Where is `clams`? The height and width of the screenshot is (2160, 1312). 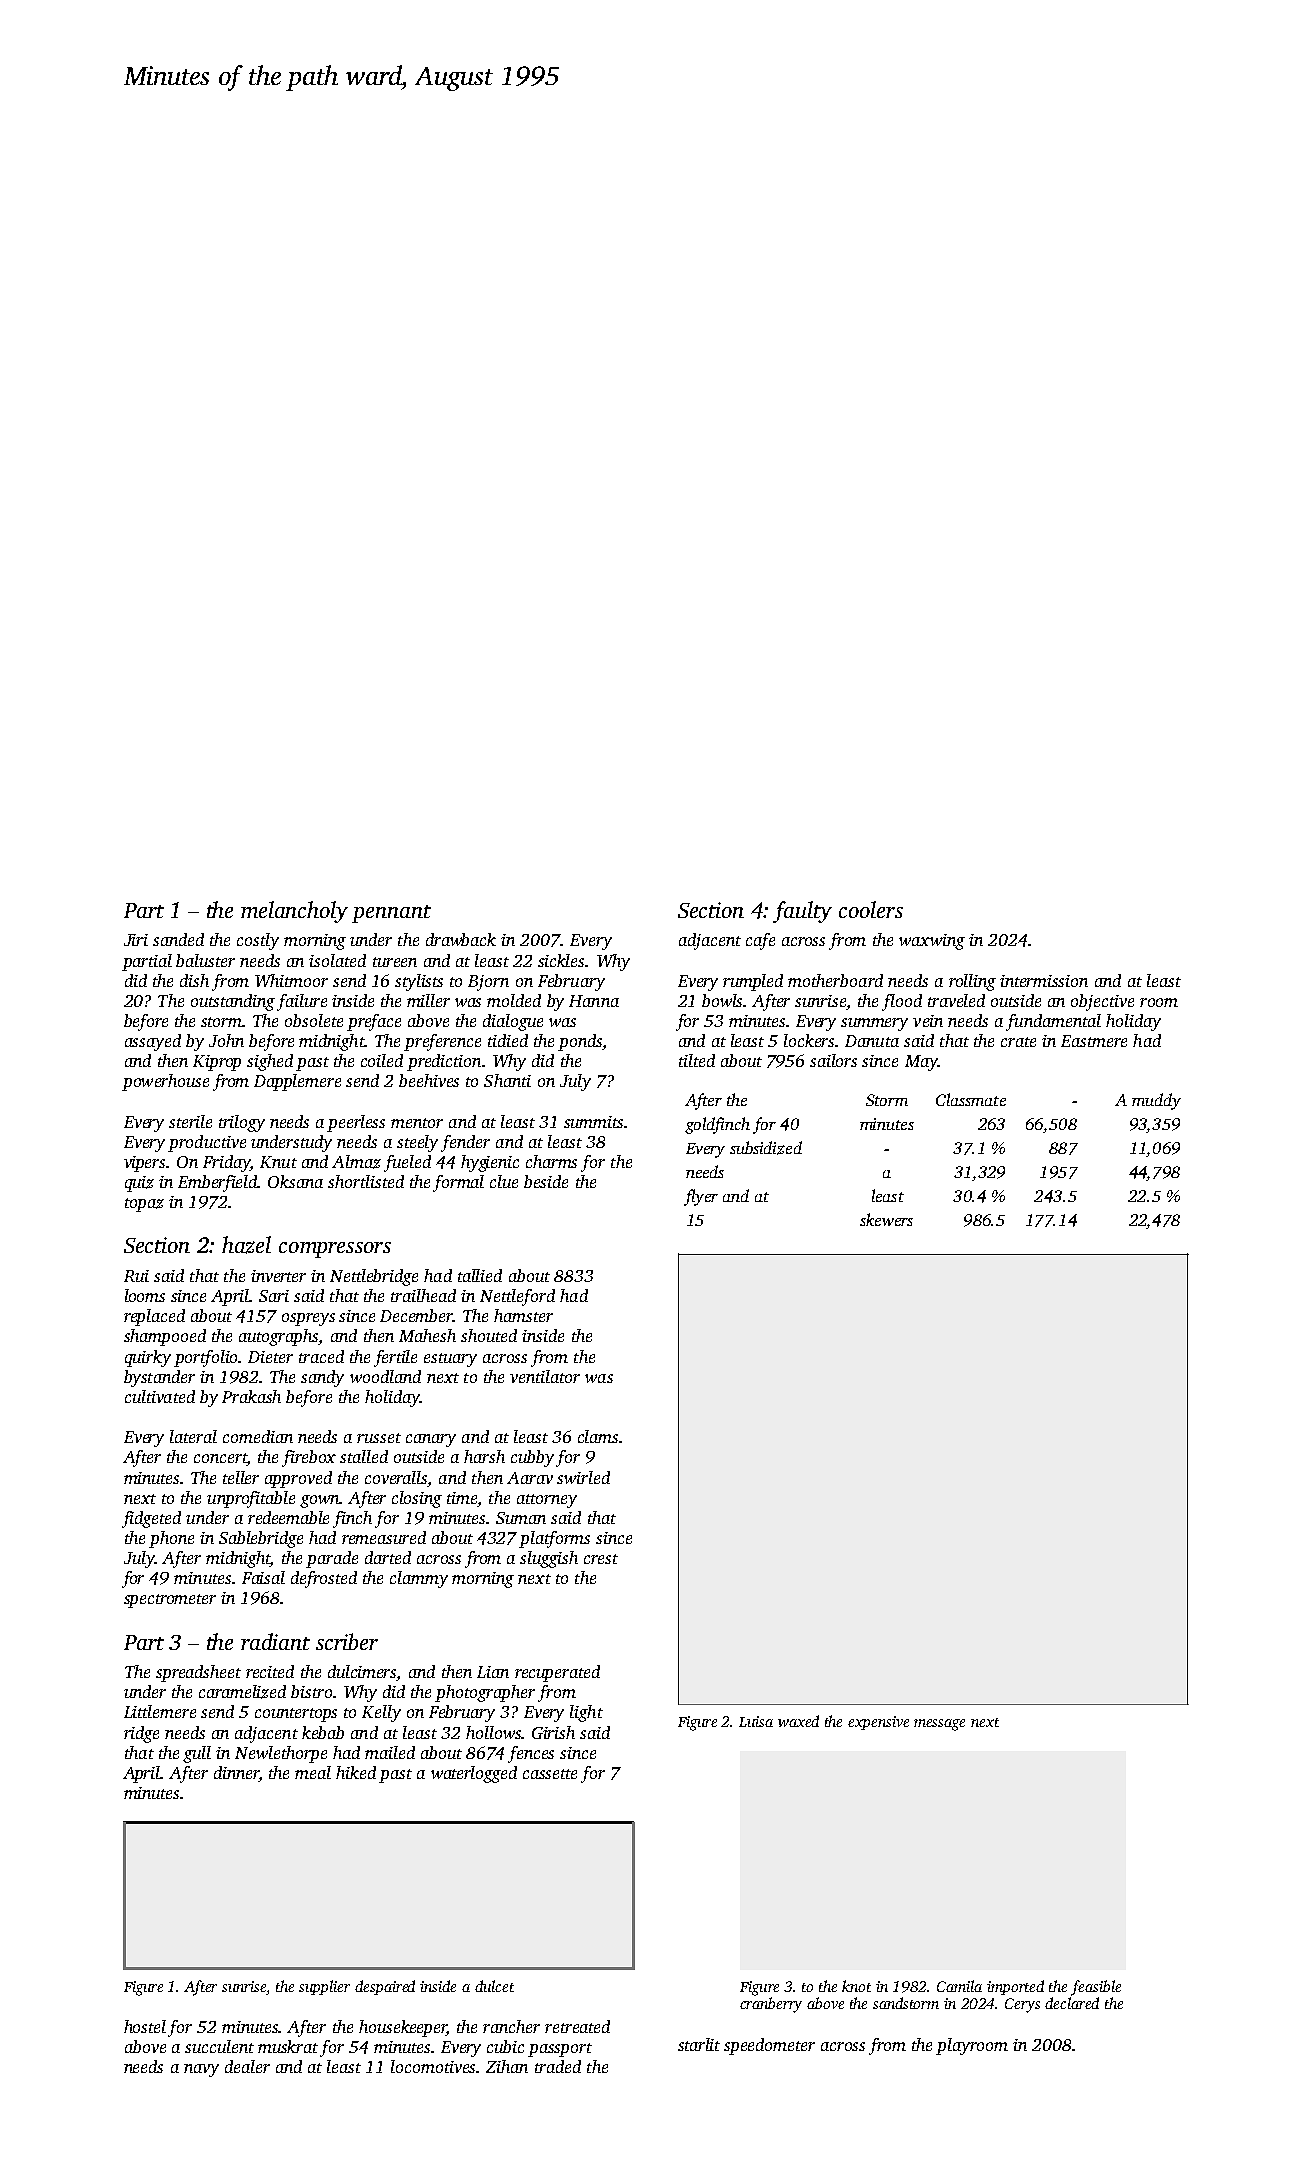
clams is located at coordinates (598, 1436).
